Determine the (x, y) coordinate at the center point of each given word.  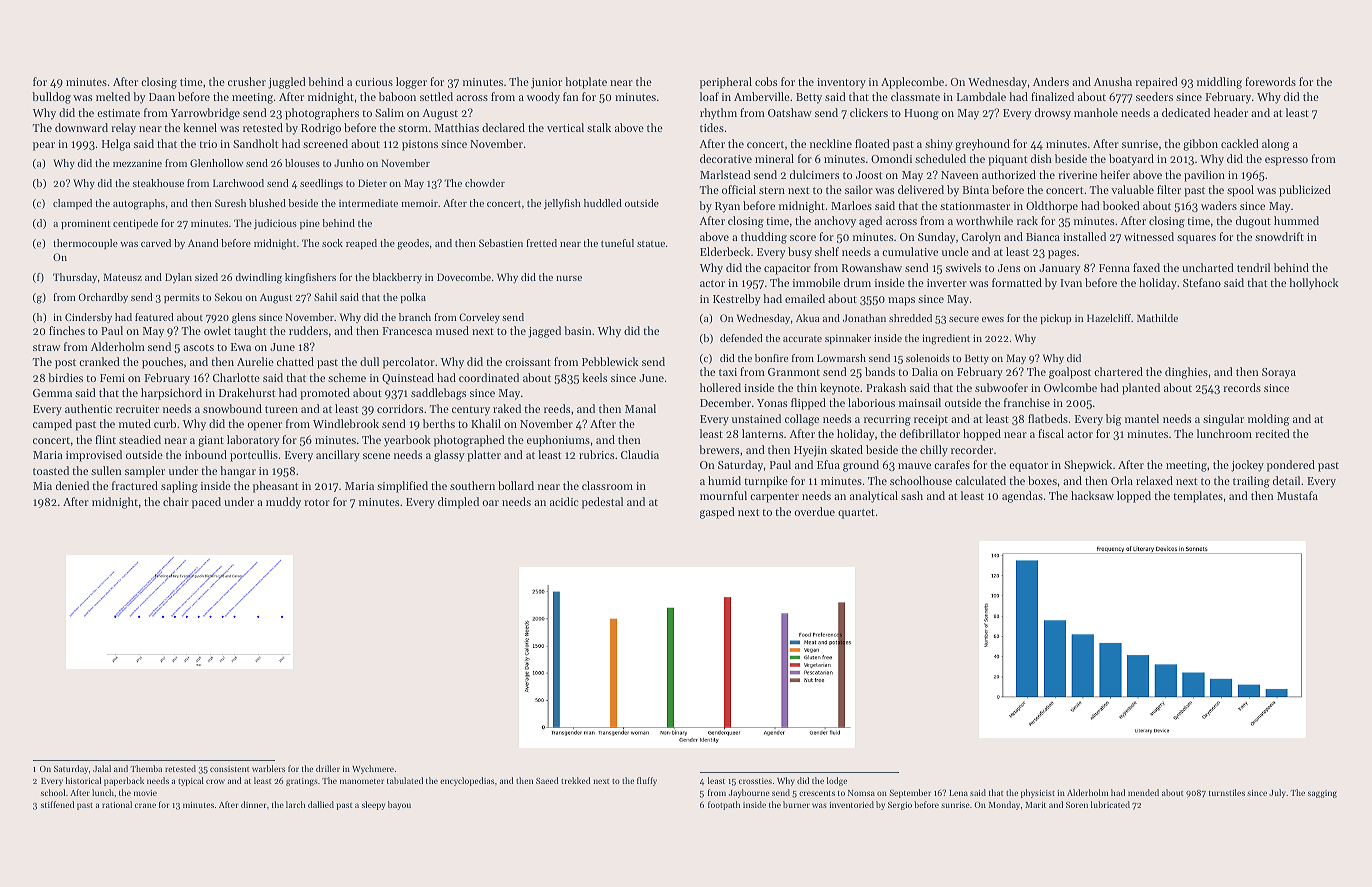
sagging (1322, 794)
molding (1268, 420)
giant (211, 441)
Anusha (1113, 81)
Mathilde (1157, 318)
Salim (389, 112)
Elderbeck (725, 251)
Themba (146, 768)
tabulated (405, 780)
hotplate (586, 83)
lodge (837, 781)
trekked (576, 780)
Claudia (640, 454)
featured (154, 317)
